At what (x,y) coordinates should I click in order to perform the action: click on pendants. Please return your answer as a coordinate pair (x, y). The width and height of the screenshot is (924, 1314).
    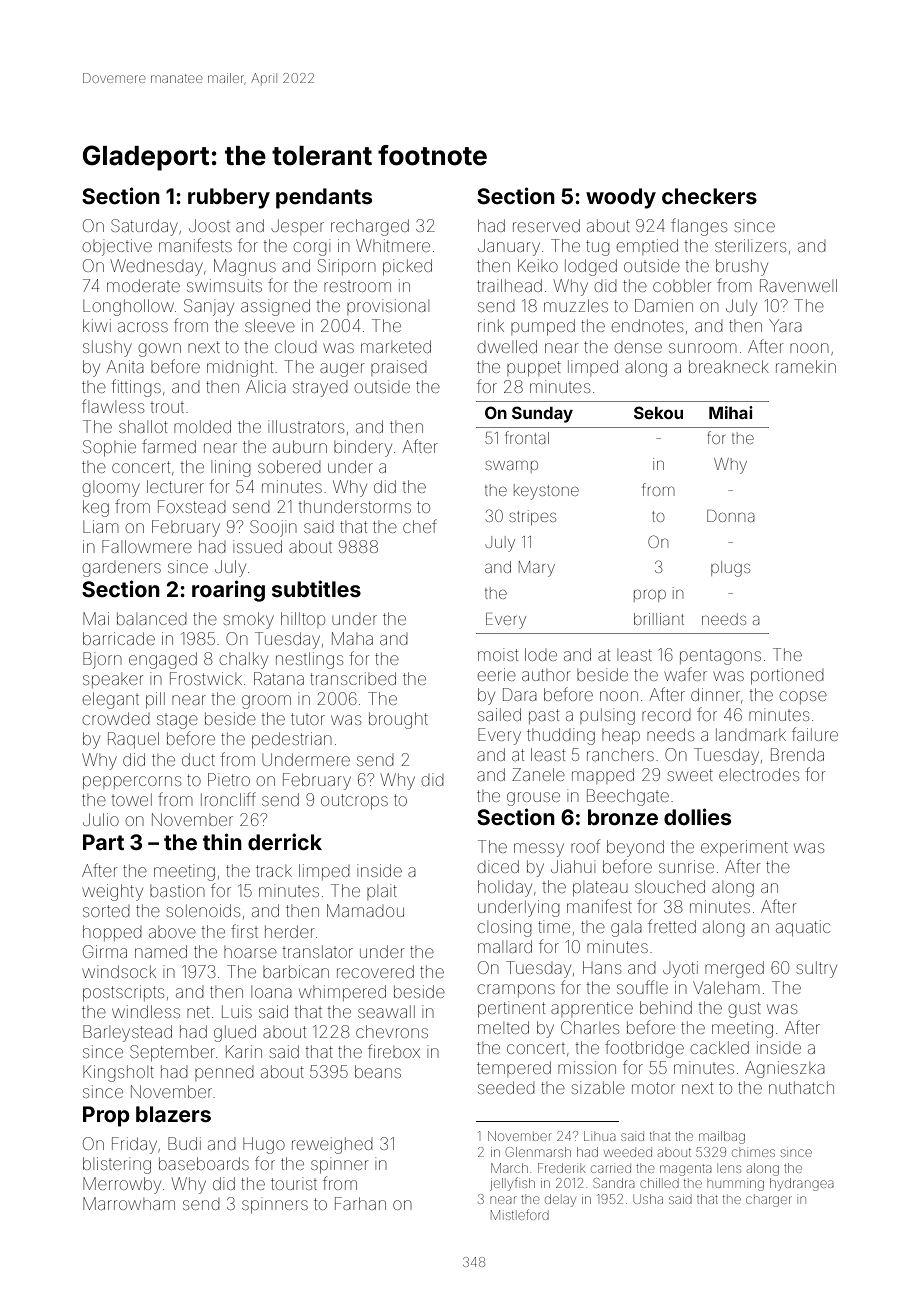
    Looking at the image, I should click on (324, 198).
